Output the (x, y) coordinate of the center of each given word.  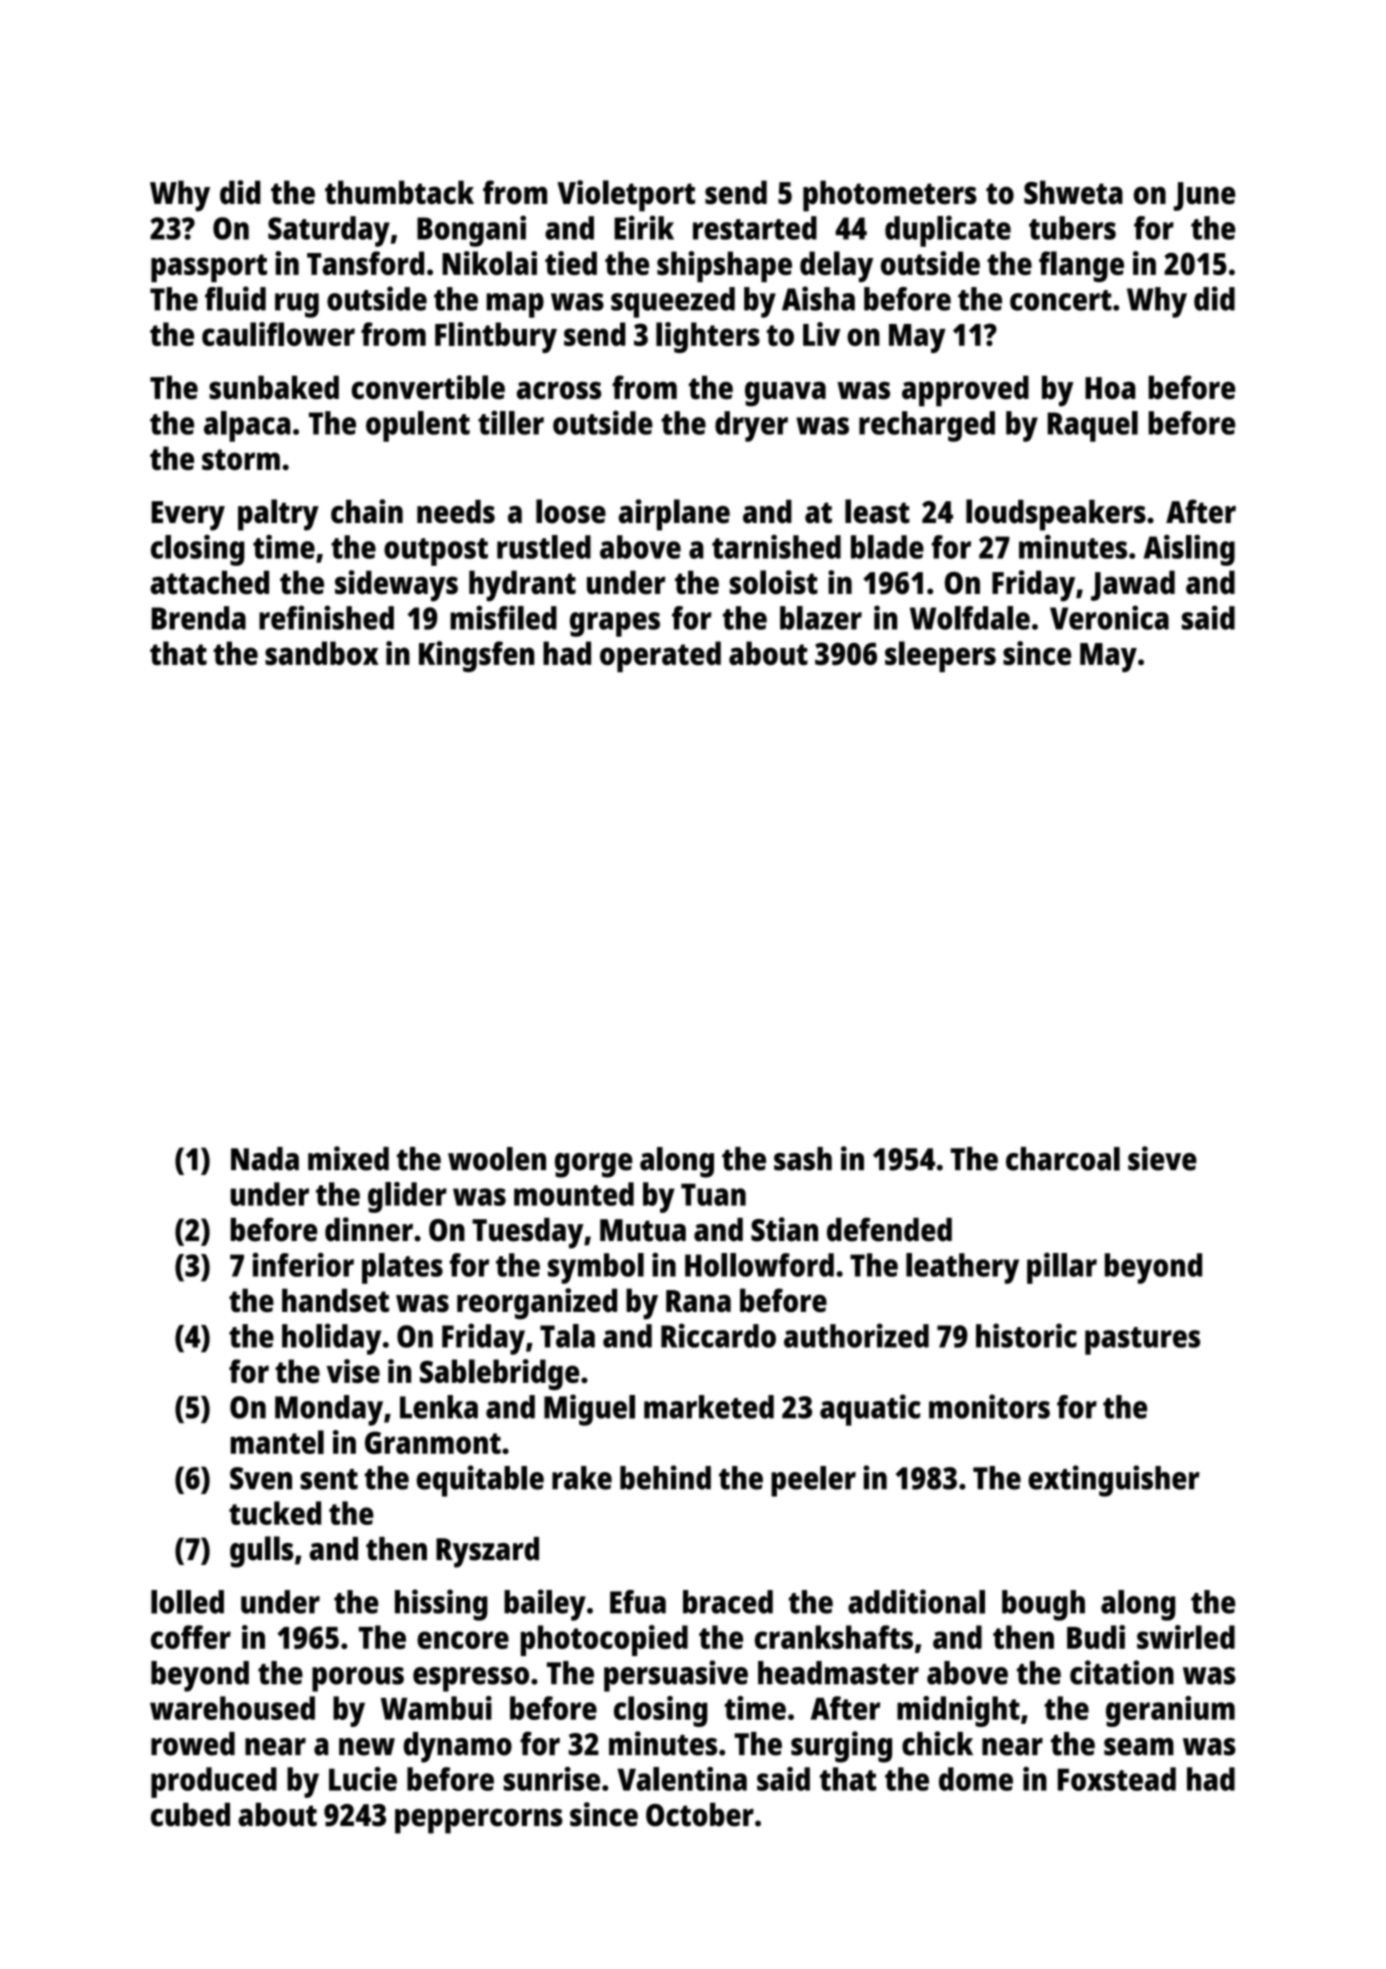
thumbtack (399, 192)
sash (803, 1159)
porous (358, 1679)
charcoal (1063, 1159)
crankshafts (834, 1637)
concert (1061, 300)
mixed (348, 1158)
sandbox (322, 653)
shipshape (724, 267)
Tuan (713, 1194)
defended (889, 1229)
